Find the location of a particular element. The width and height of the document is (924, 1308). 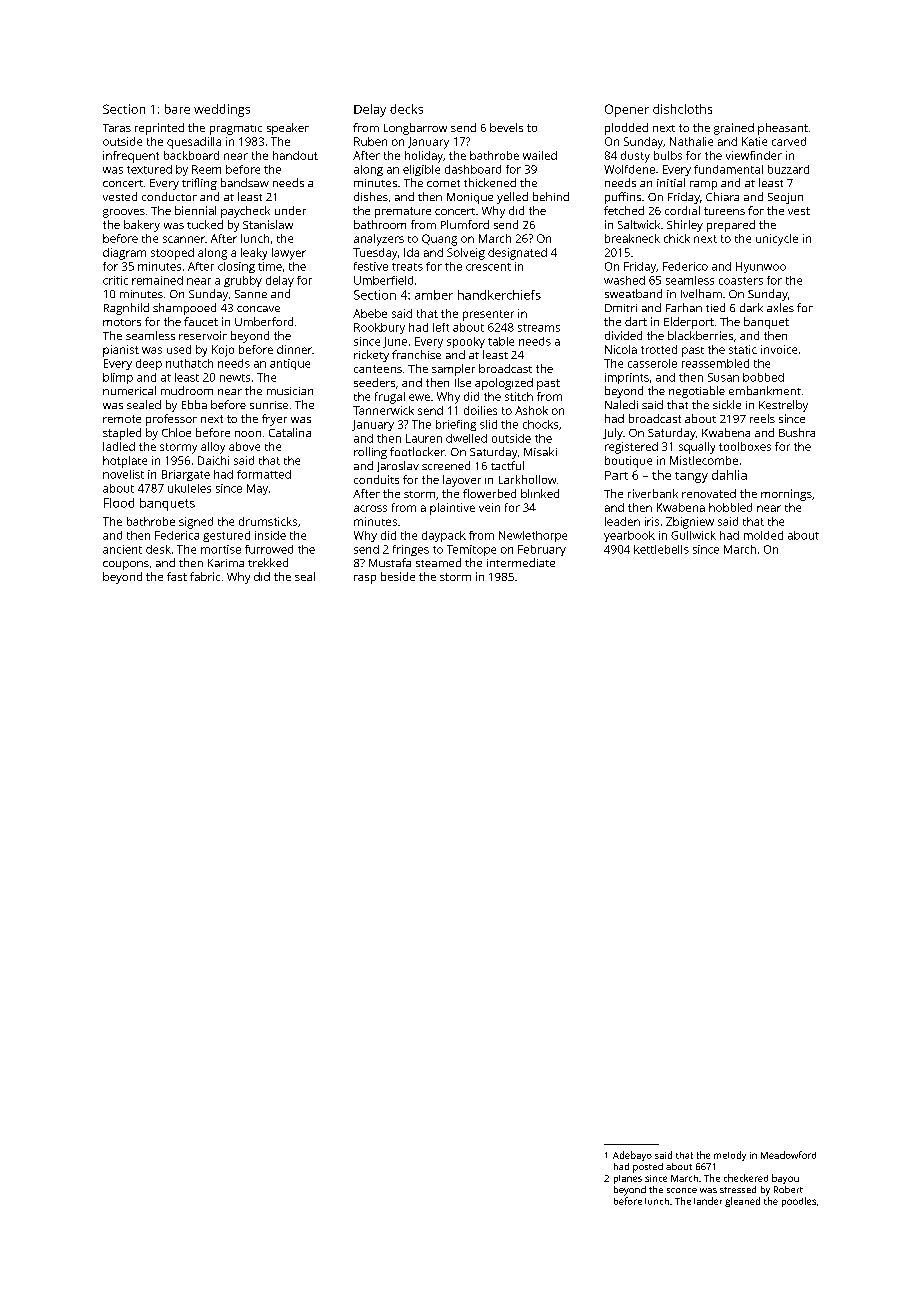

Lauren is located at coordinates (424, 438).
